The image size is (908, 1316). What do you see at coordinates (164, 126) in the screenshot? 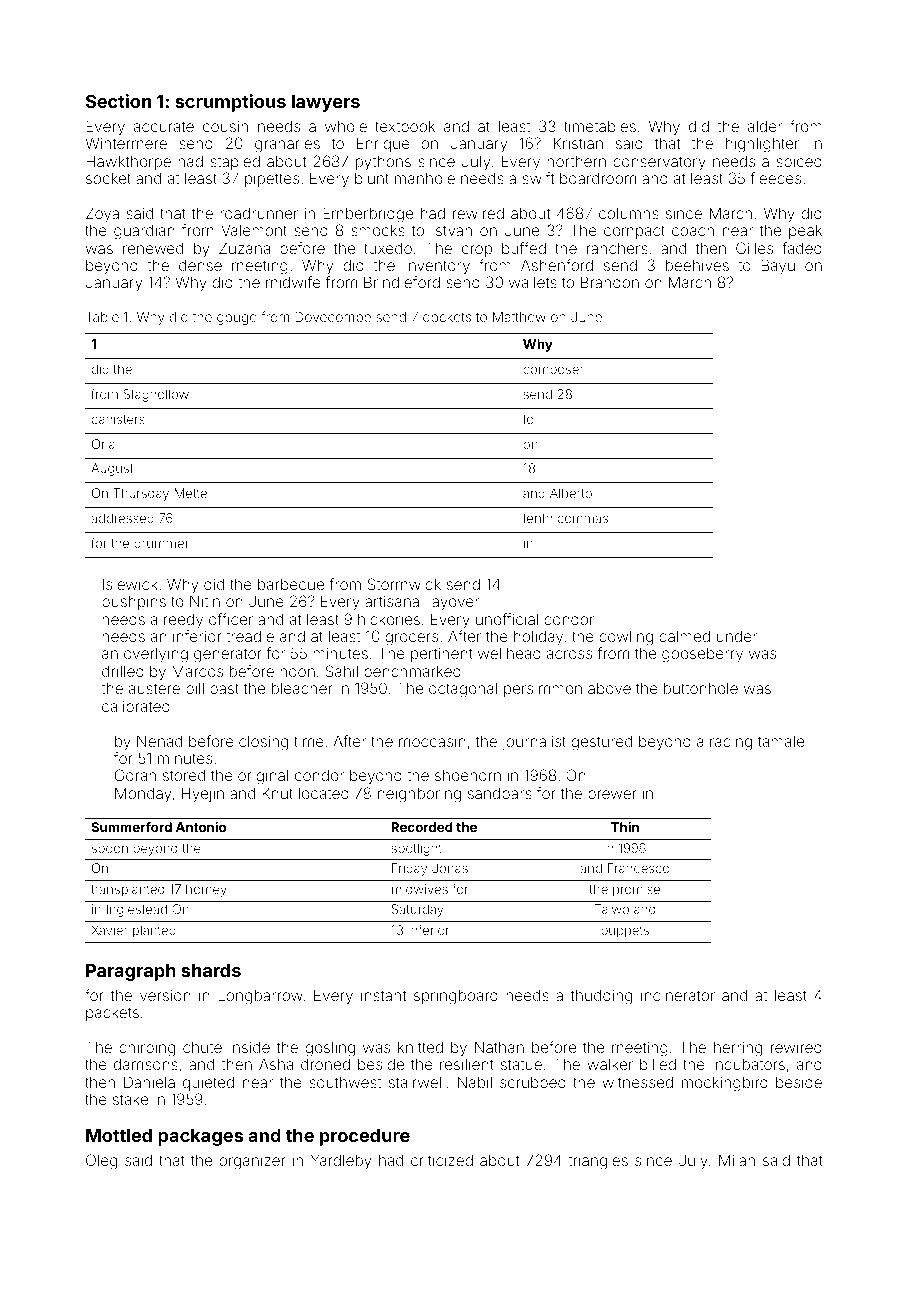
I see `accurate` at bounding box center [164, 126].
